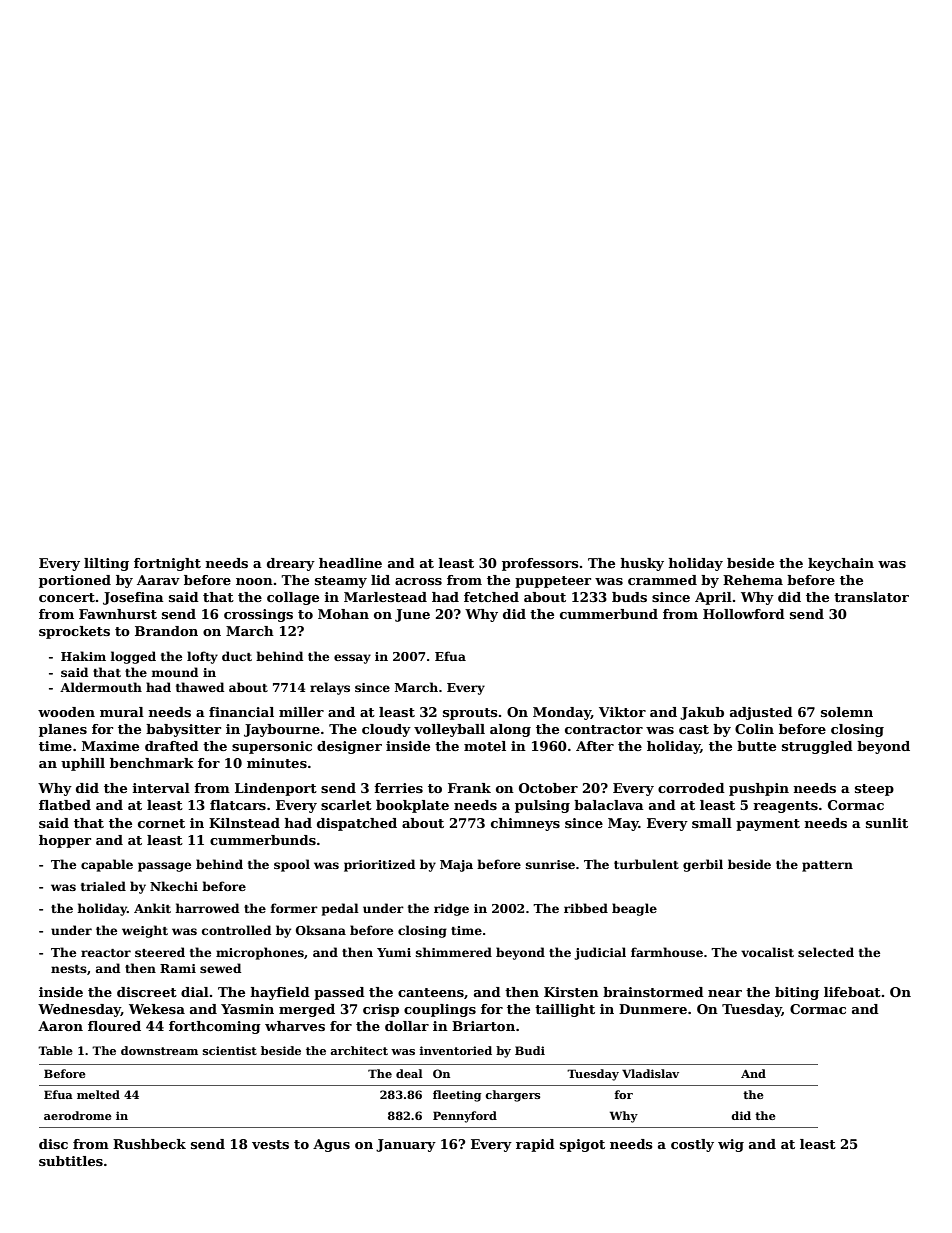  I want to click on chargers, so click(513, 1096).
